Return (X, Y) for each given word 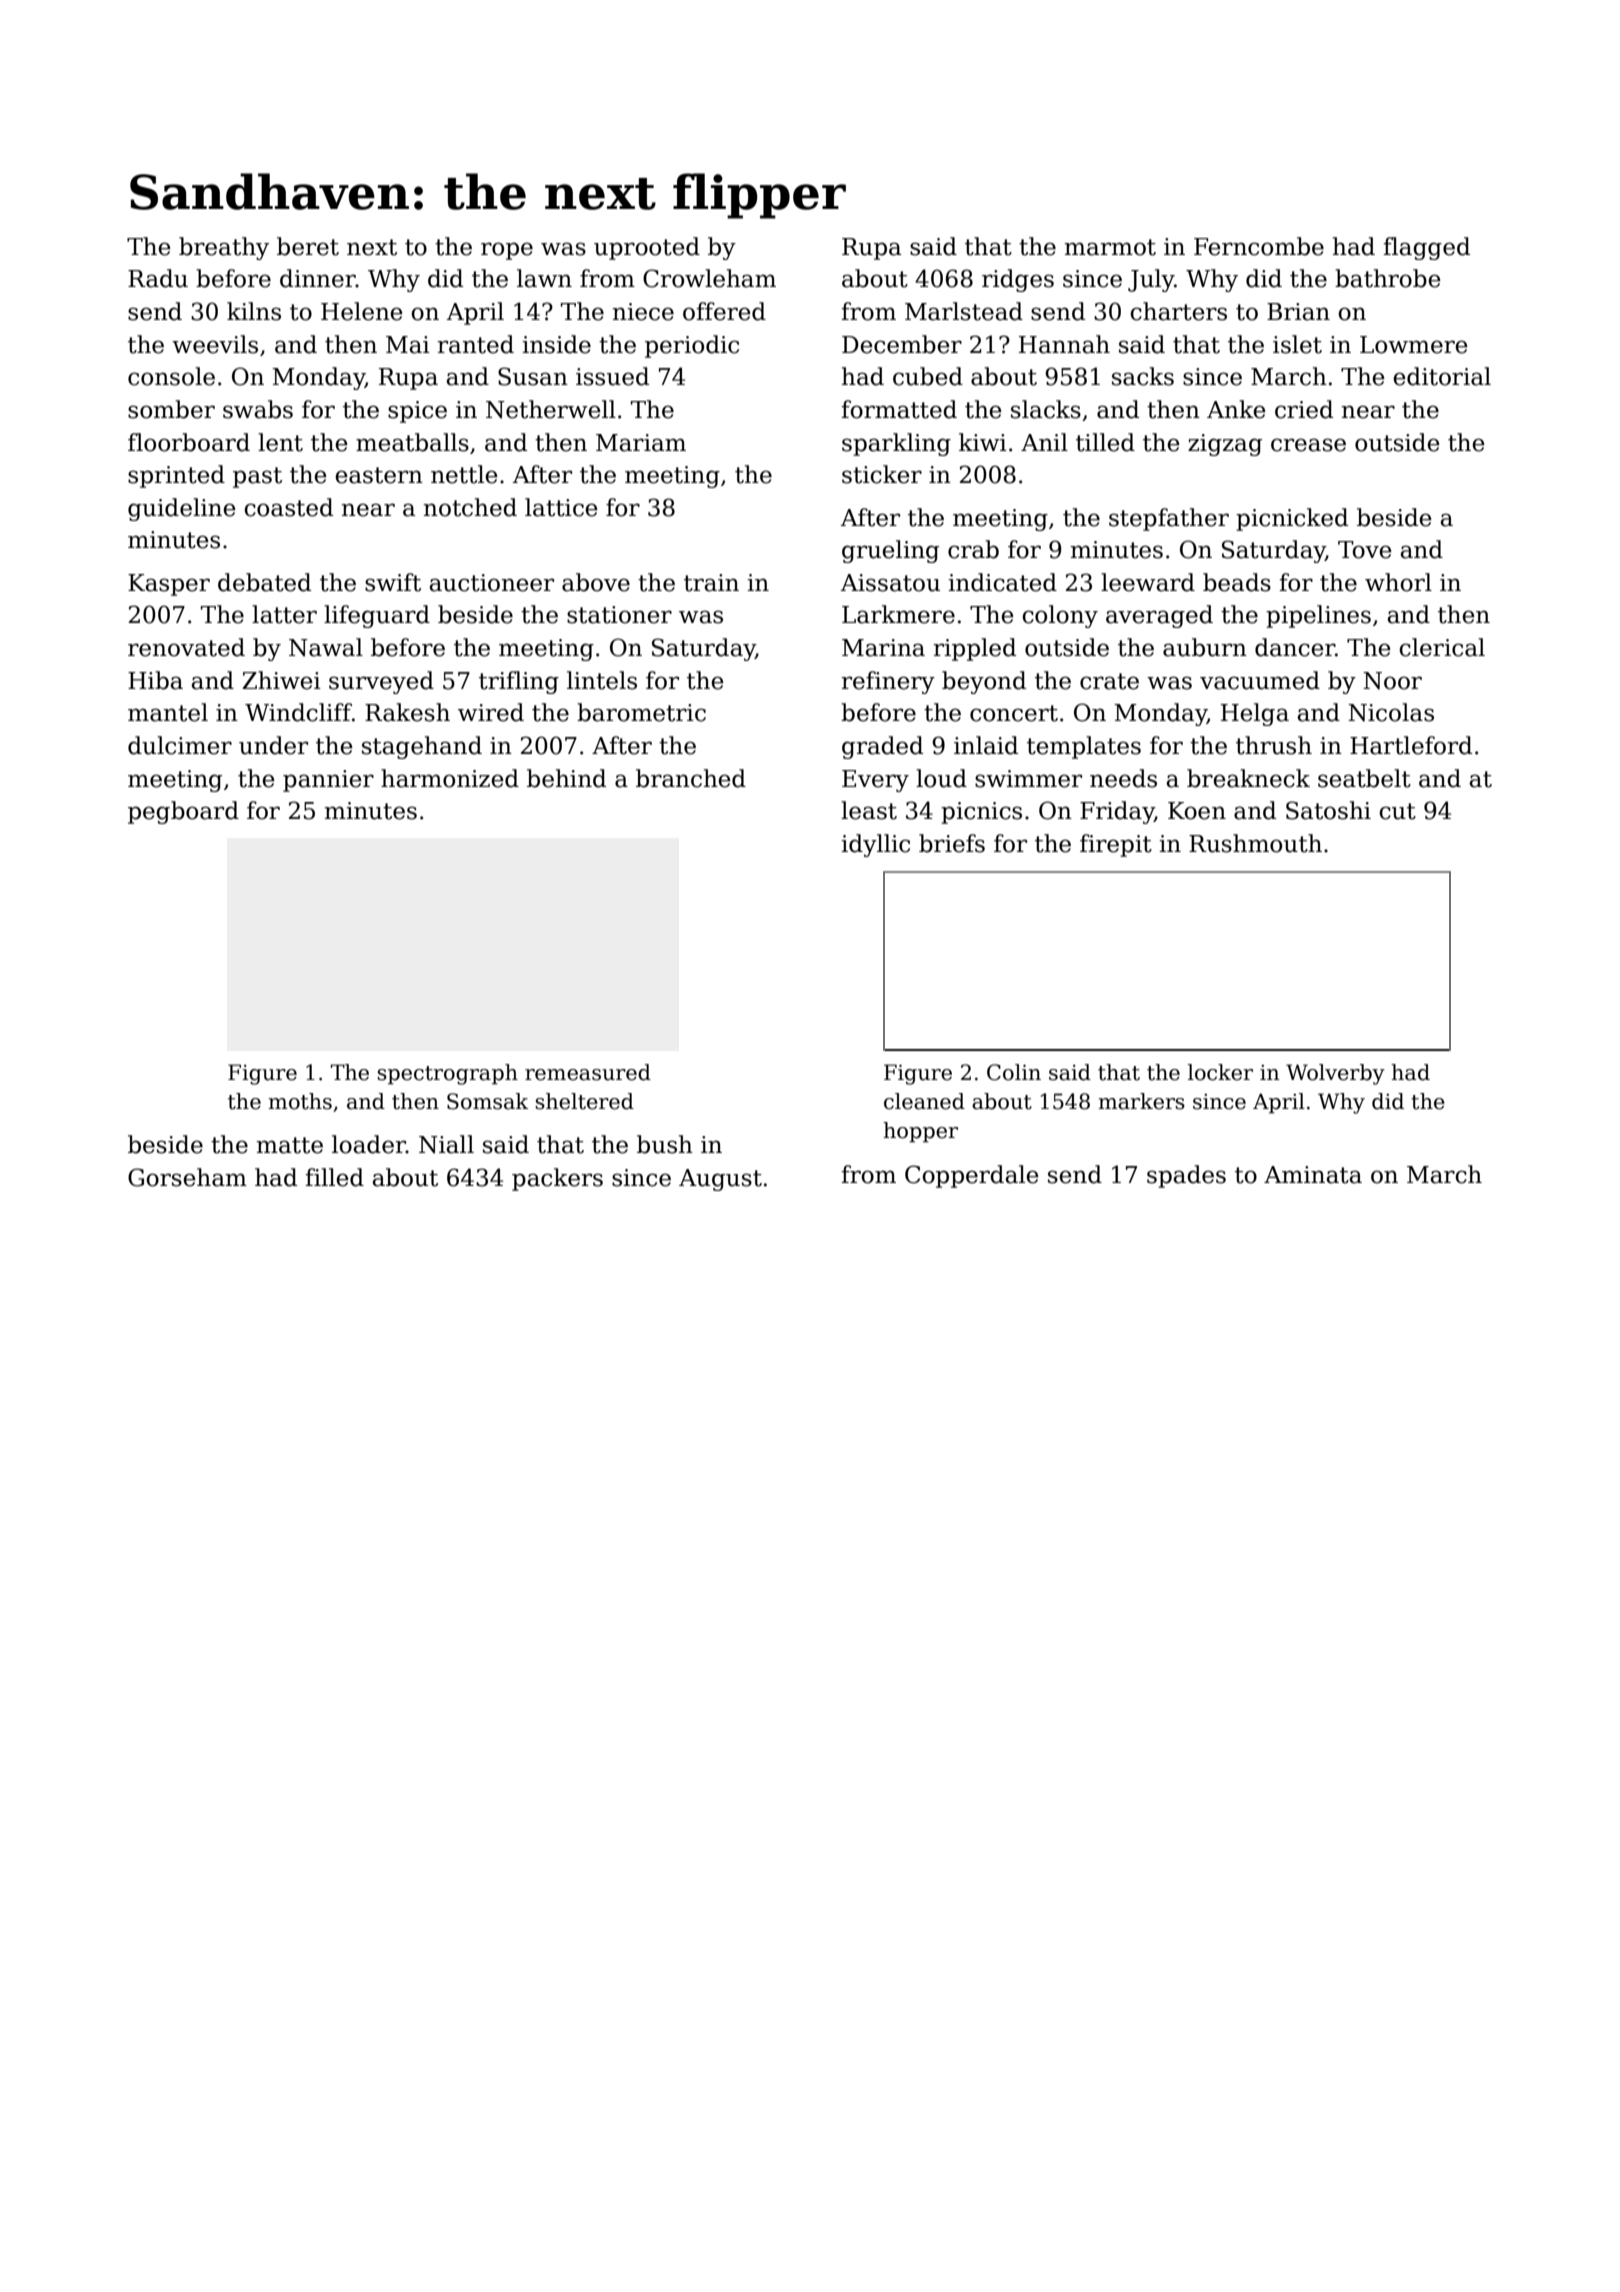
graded (882, 747)
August (720, 1180)
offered (724, 311)
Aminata (1313, 1175)
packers (557, 1179)
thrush (1274, 745)
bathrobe (1388, 278)
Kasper (169, 585)
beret (308, 246)
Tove (1365, 550)
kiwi (983, 442)
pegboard (183, 812)
